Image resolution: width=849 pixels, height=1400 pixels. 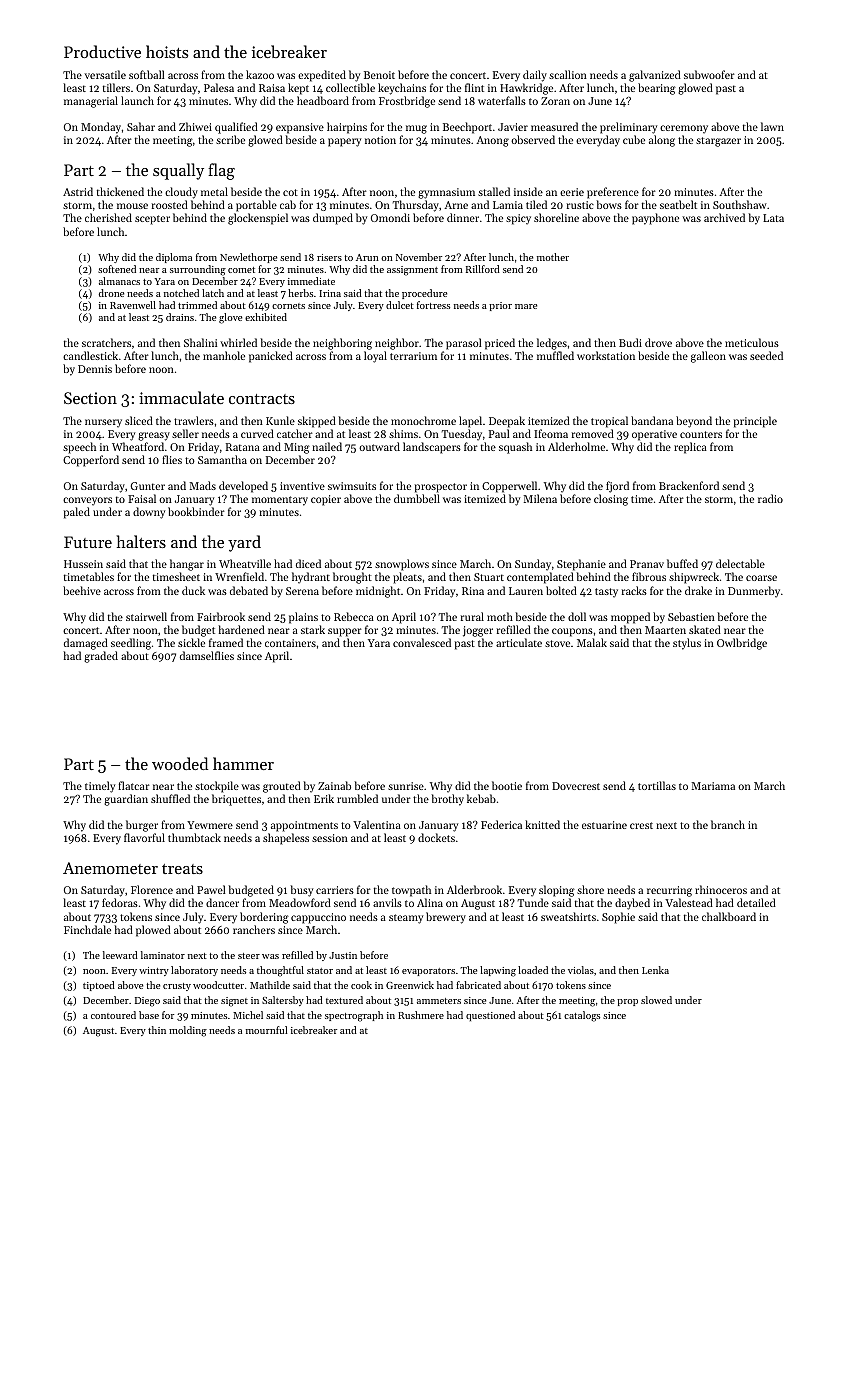 What do you see at coordinates (113, 1015) in the page?
I see `contoured` at bounding box center [113, 1015].
